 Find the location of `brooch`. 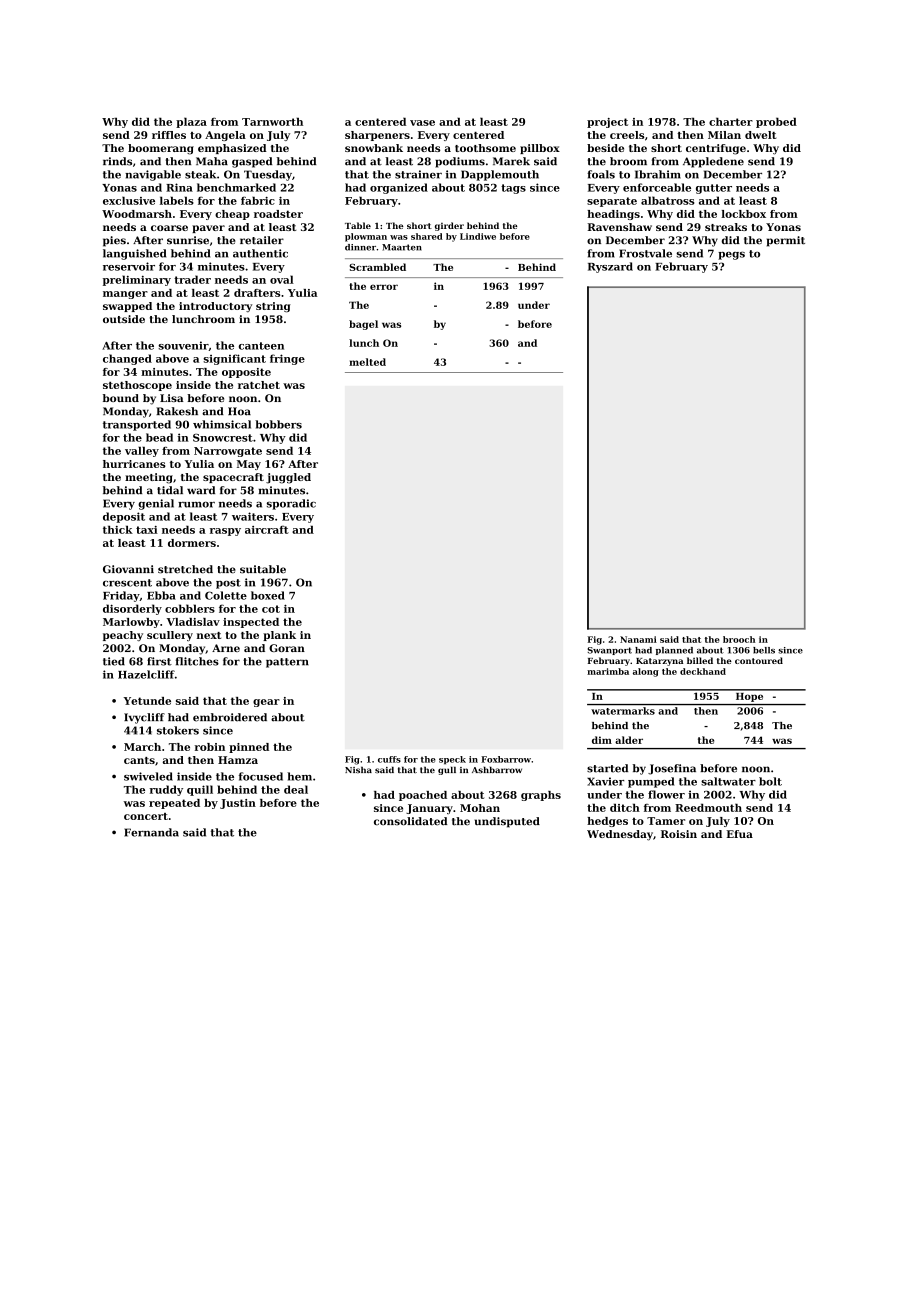

brooch is located at coordinates (739, 639).
